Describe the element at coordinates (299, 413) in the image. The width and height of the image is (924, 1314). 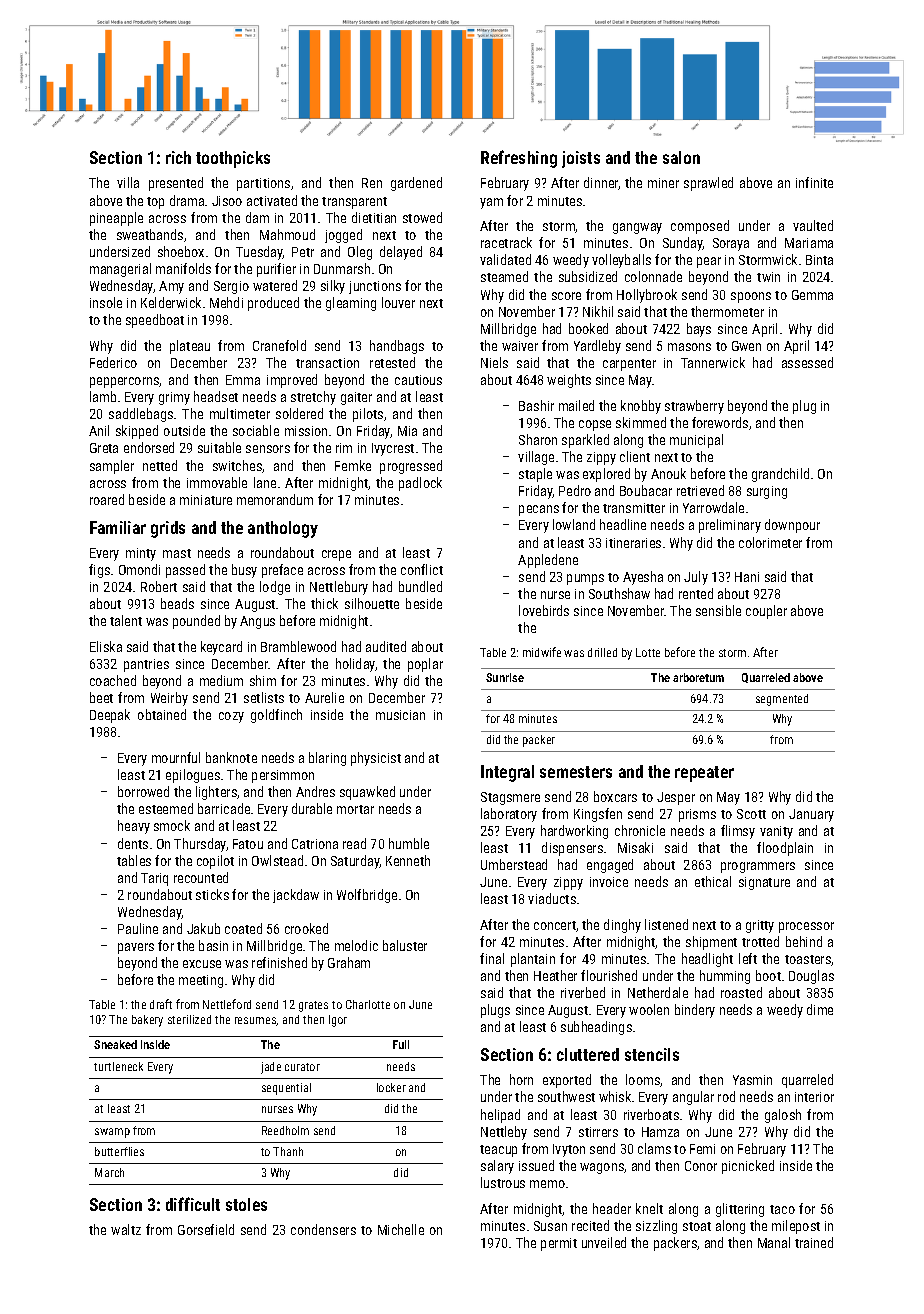
I see `soldered` at that location.
